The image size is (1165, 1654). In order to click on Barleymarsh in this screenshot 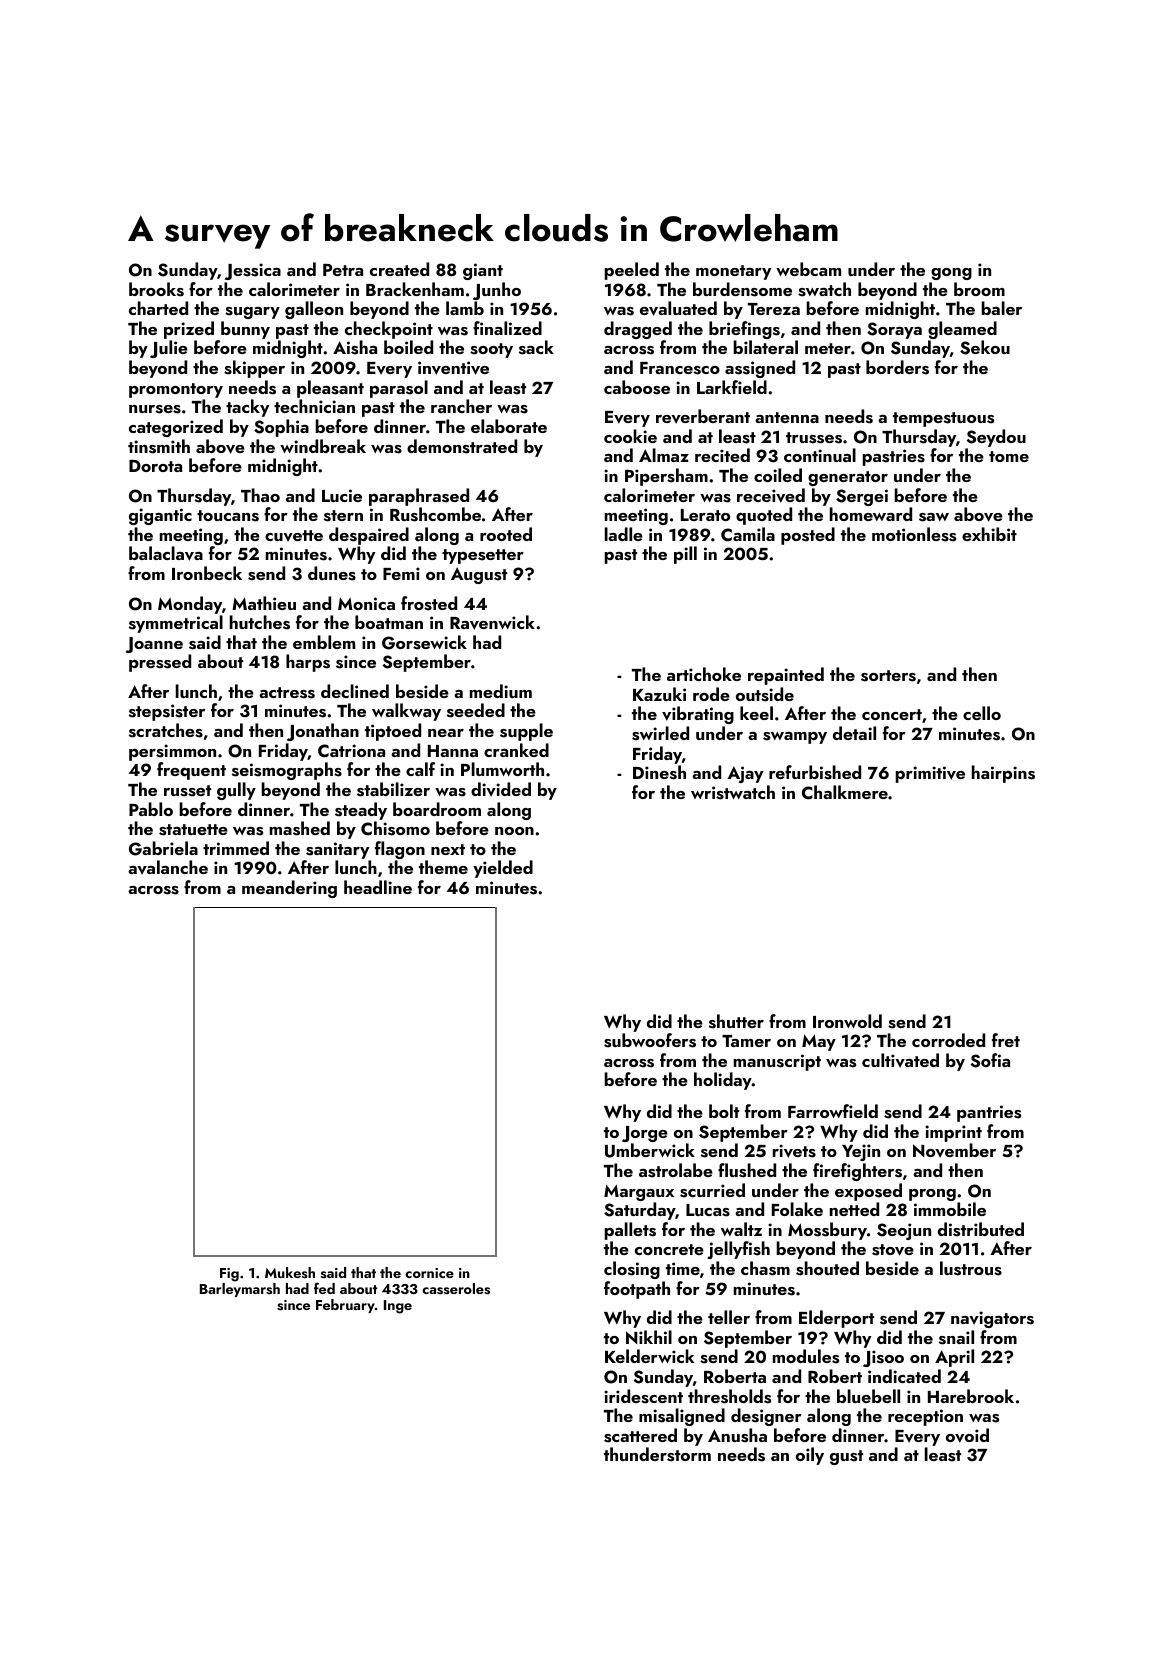, I will do `click(240, 1290)`.
